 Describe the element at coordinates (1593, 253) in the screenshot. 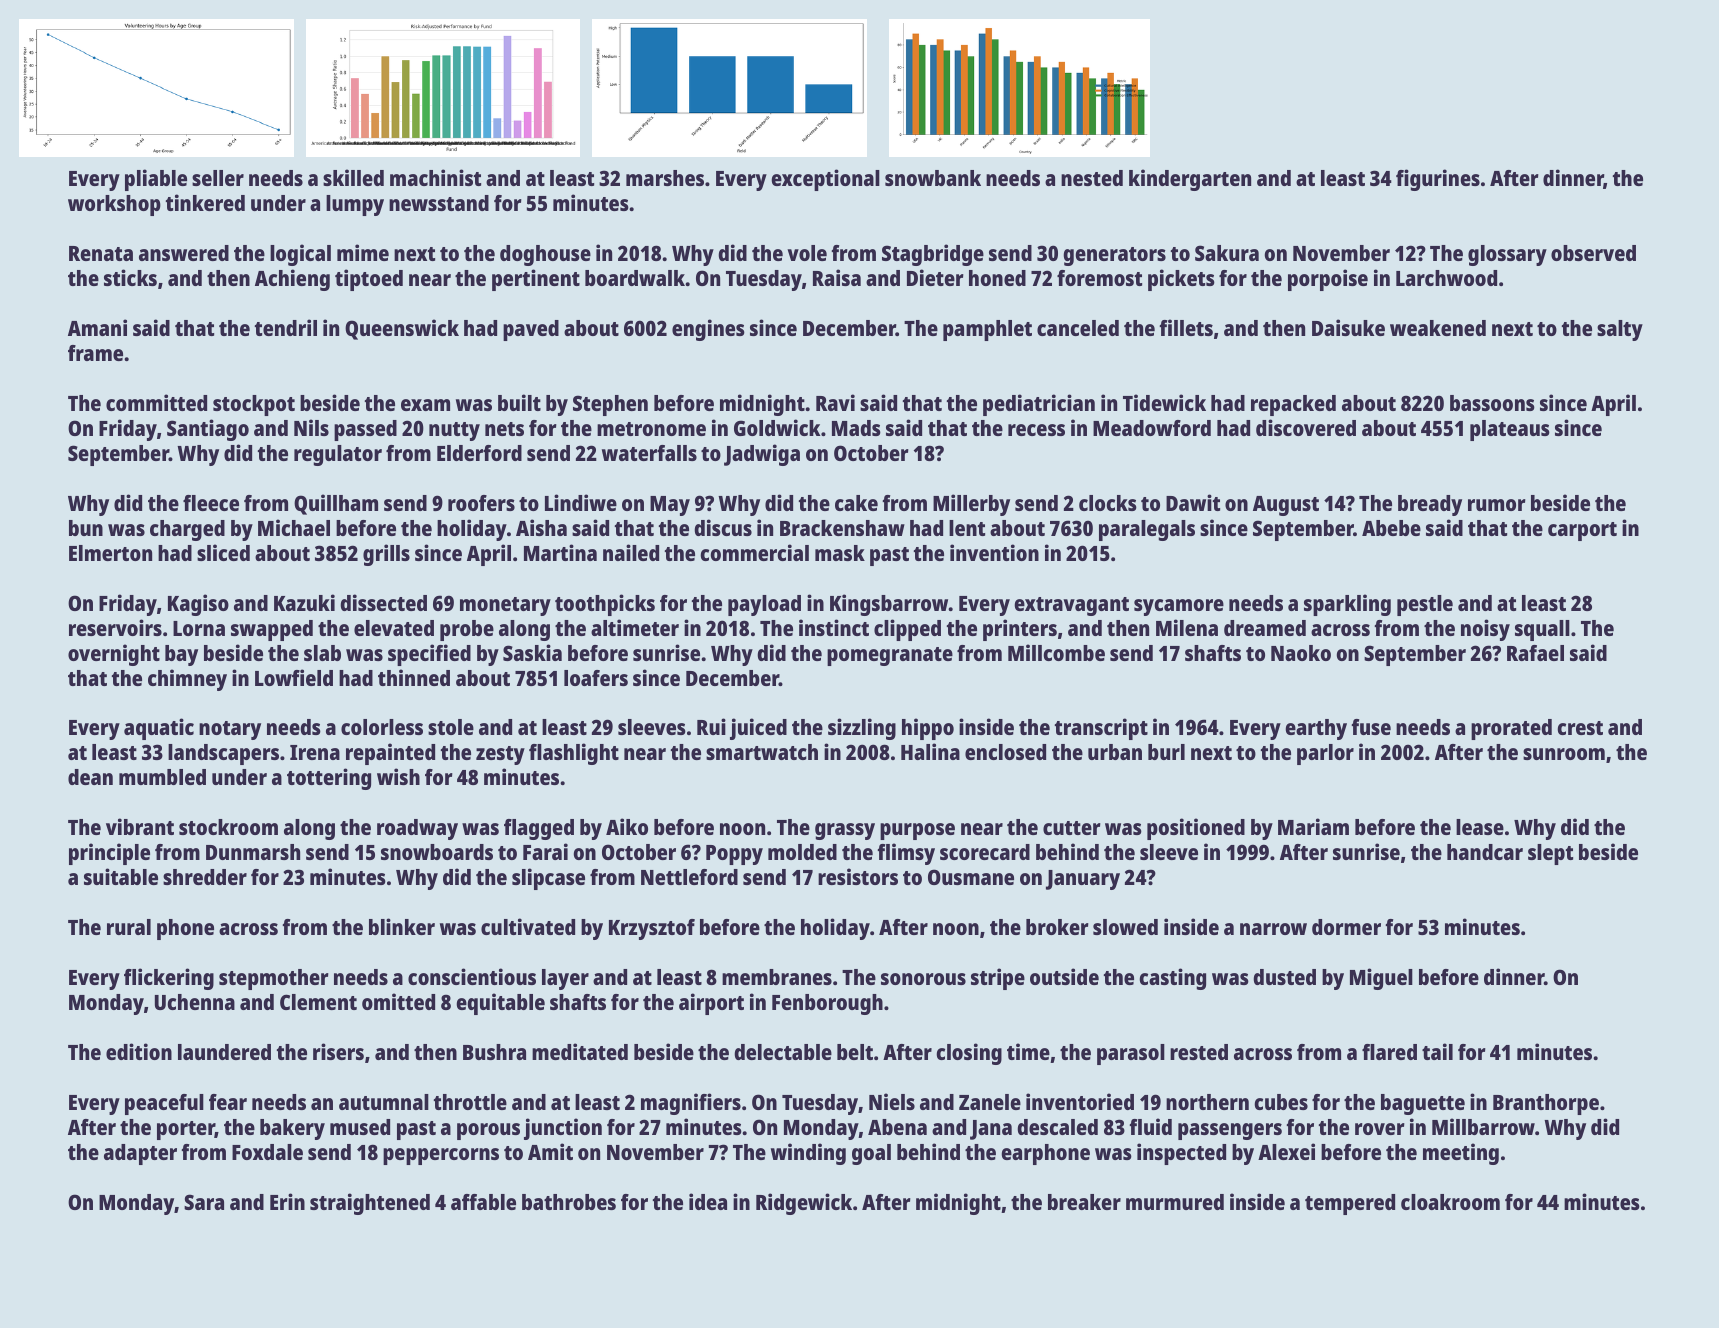

I see `observed` at that location.
